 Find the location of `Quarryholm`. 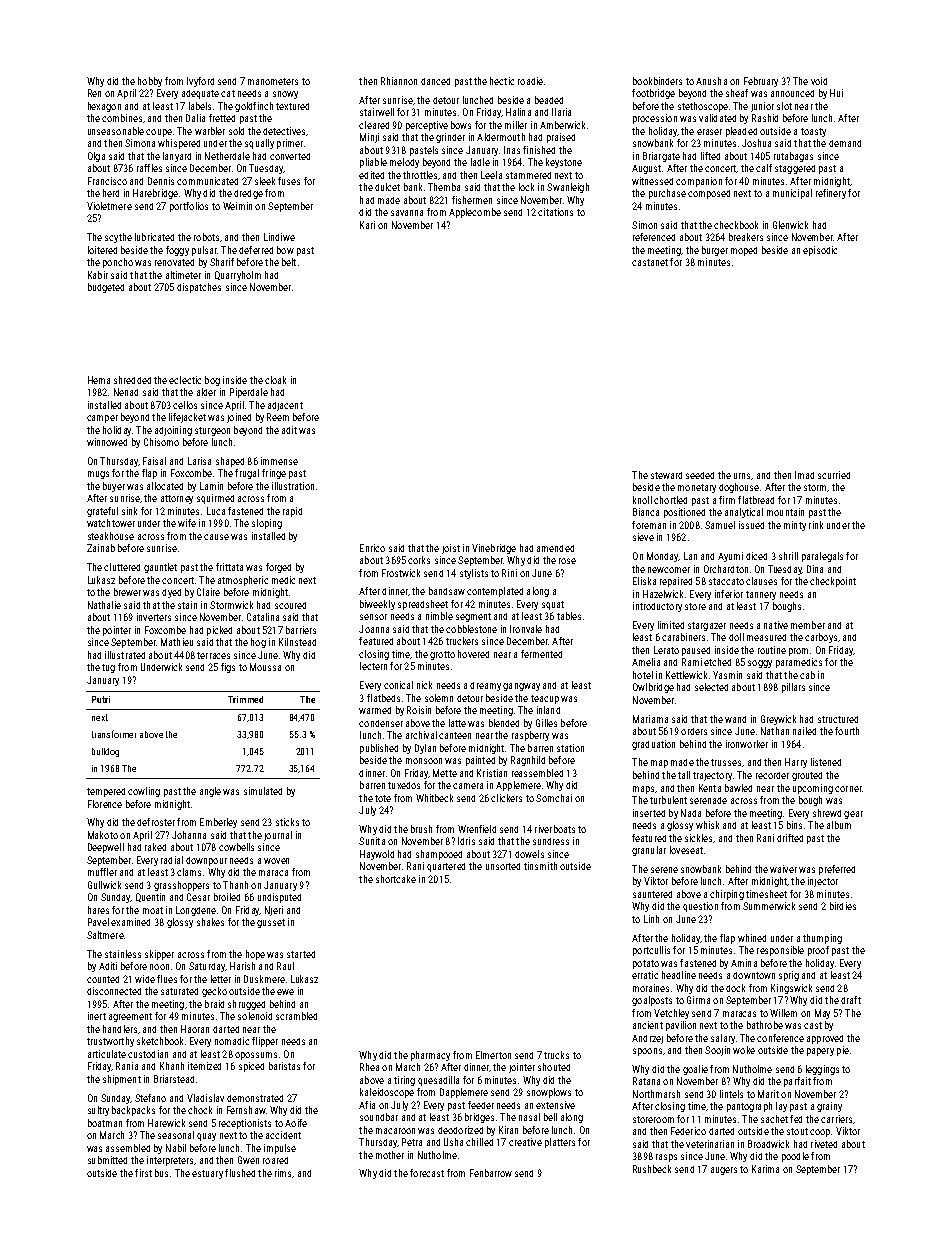

Quarryholm is located at coordinates (238, 276).
